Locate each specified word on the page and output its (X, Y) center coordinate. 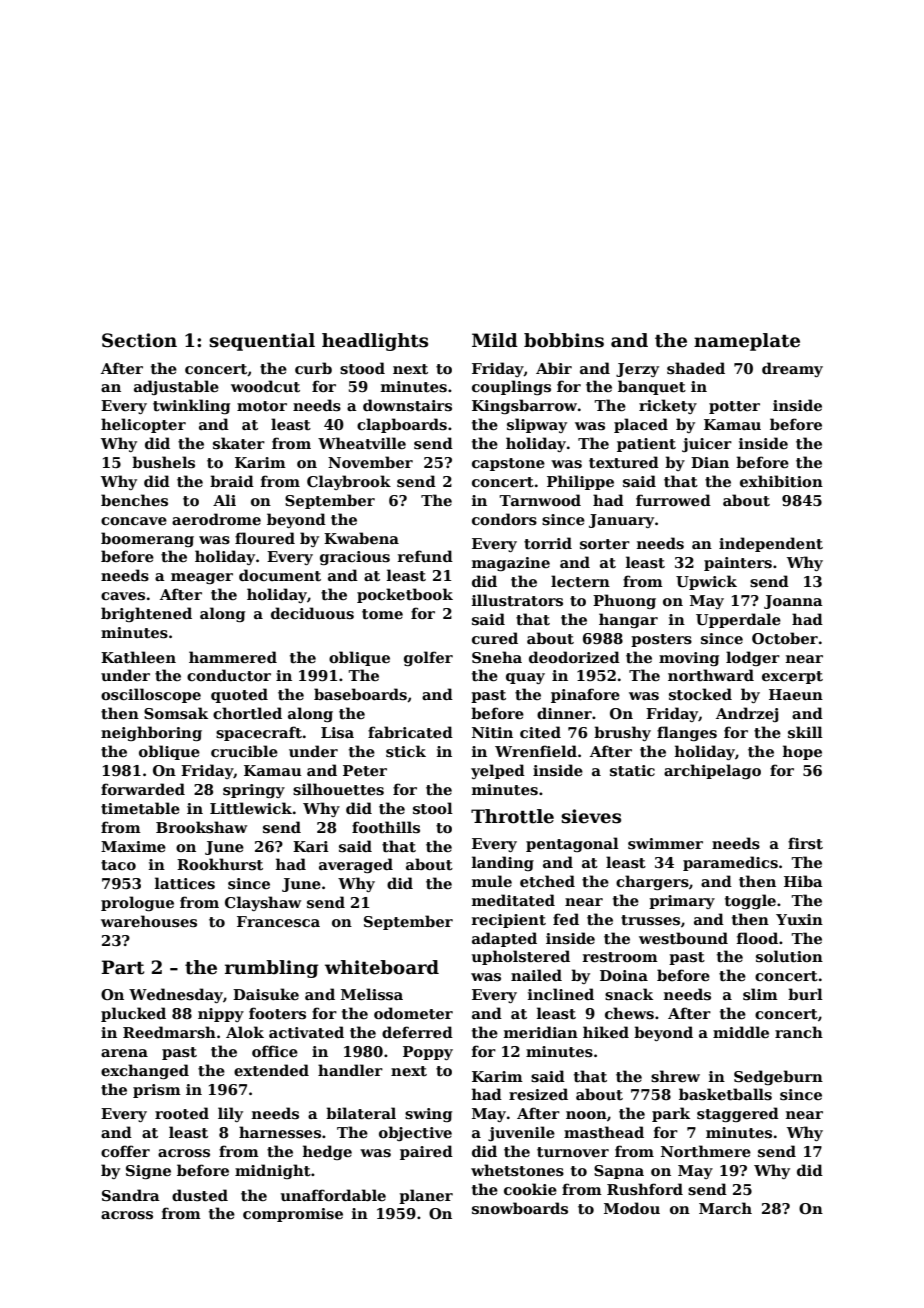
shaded (696, 368)
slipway (537, 425)
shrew (675, 1076)
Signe (148, 1172)
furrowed (673, 500)
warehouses (149, 921)
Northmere (706, 1151)
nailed (536, 975)
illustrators (517, 600)
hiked (606, 1032)
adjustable (176, 387)
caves (123, 596)
